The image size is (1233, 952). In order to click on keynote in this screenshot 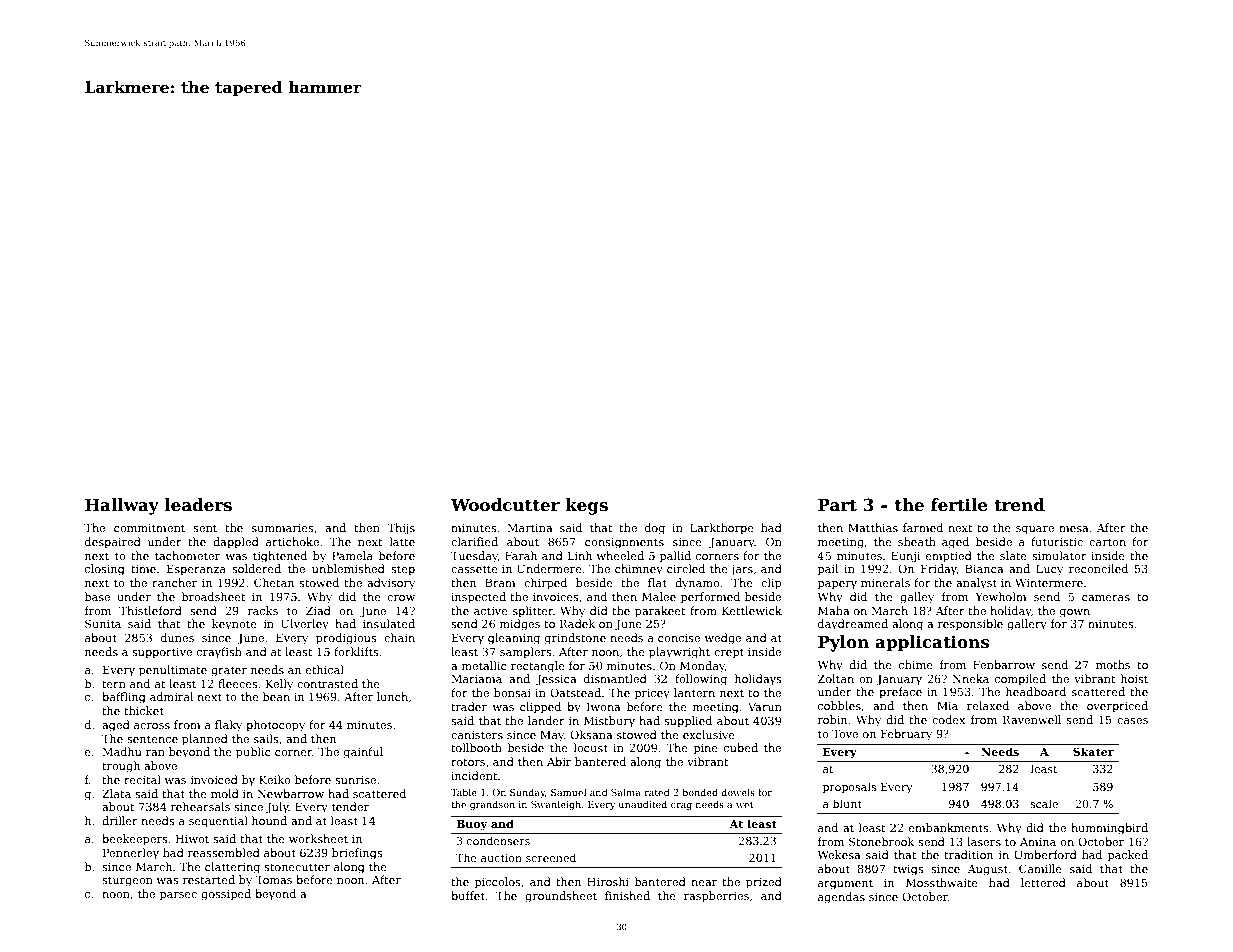, I will do `click(234, 625)`.
